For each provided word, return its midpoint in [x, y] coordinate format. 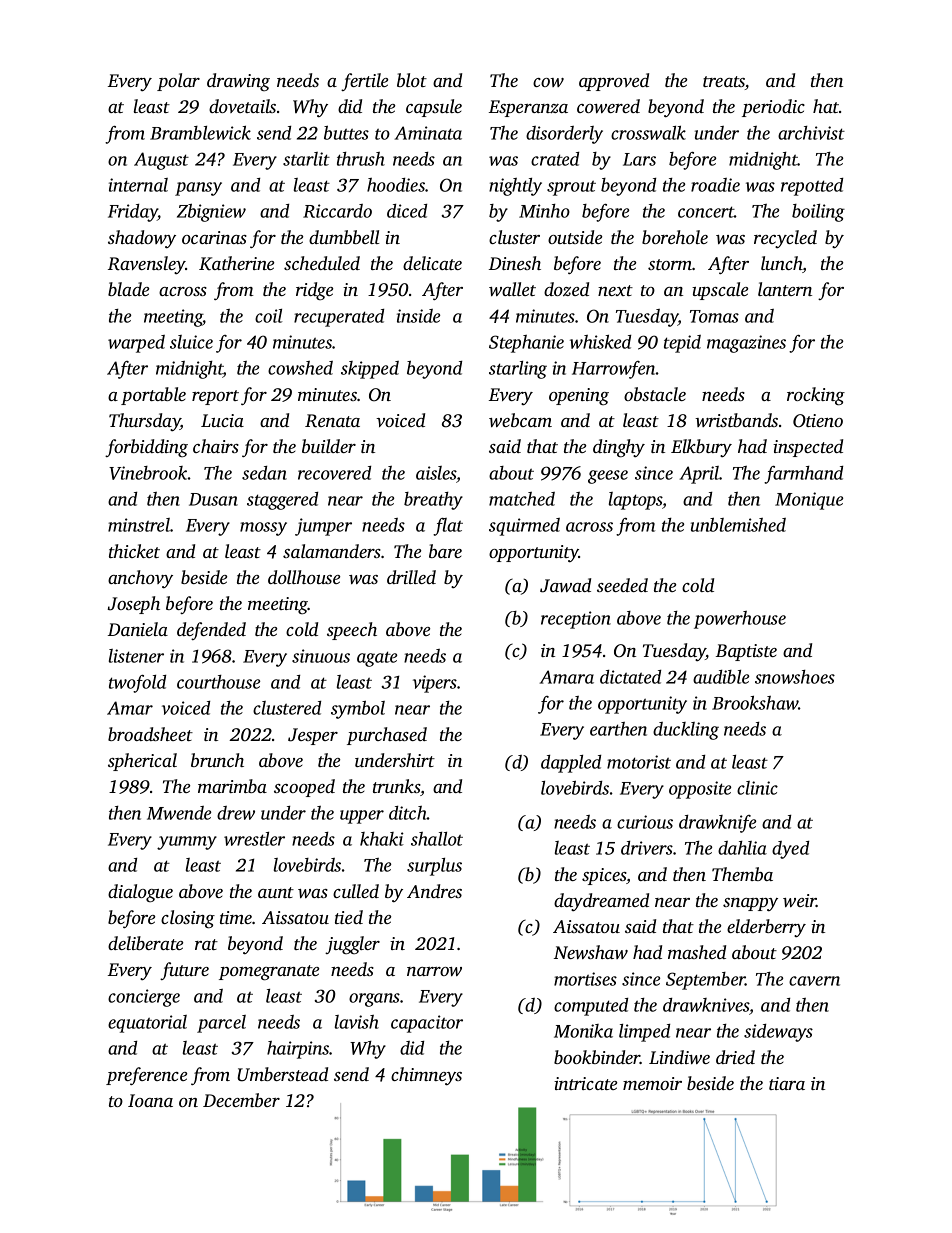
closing [188, 919]
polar [178, 82]
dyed [790, 850]
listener [136, 656]
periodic [773, 108]
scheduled [322, 263]
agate [377, 659]
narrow [434, 971]
